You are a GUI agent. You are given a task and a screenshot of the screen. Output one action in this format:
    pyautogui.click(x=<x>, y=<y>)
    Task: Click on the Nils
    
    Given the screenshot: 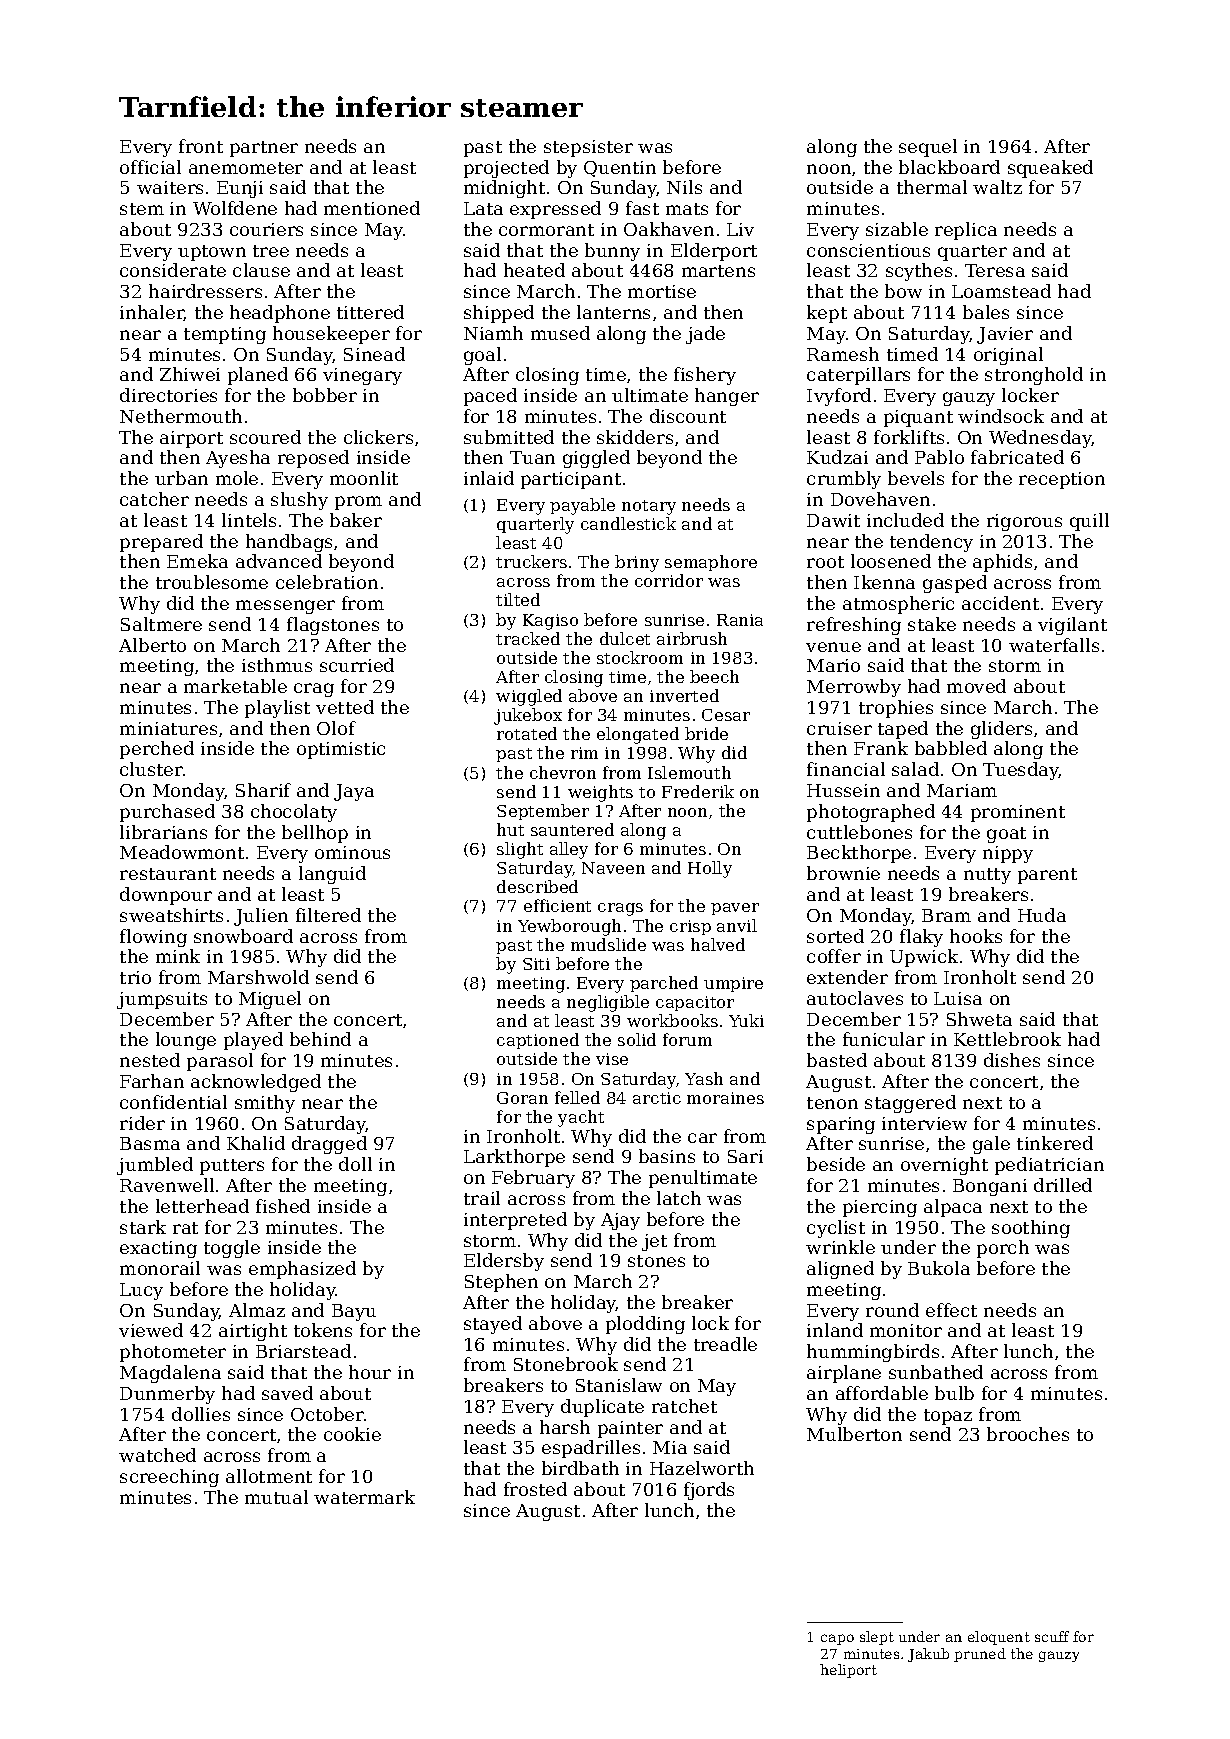 What is the action you would take?
    pyautogui.click(x=684, y=187)
